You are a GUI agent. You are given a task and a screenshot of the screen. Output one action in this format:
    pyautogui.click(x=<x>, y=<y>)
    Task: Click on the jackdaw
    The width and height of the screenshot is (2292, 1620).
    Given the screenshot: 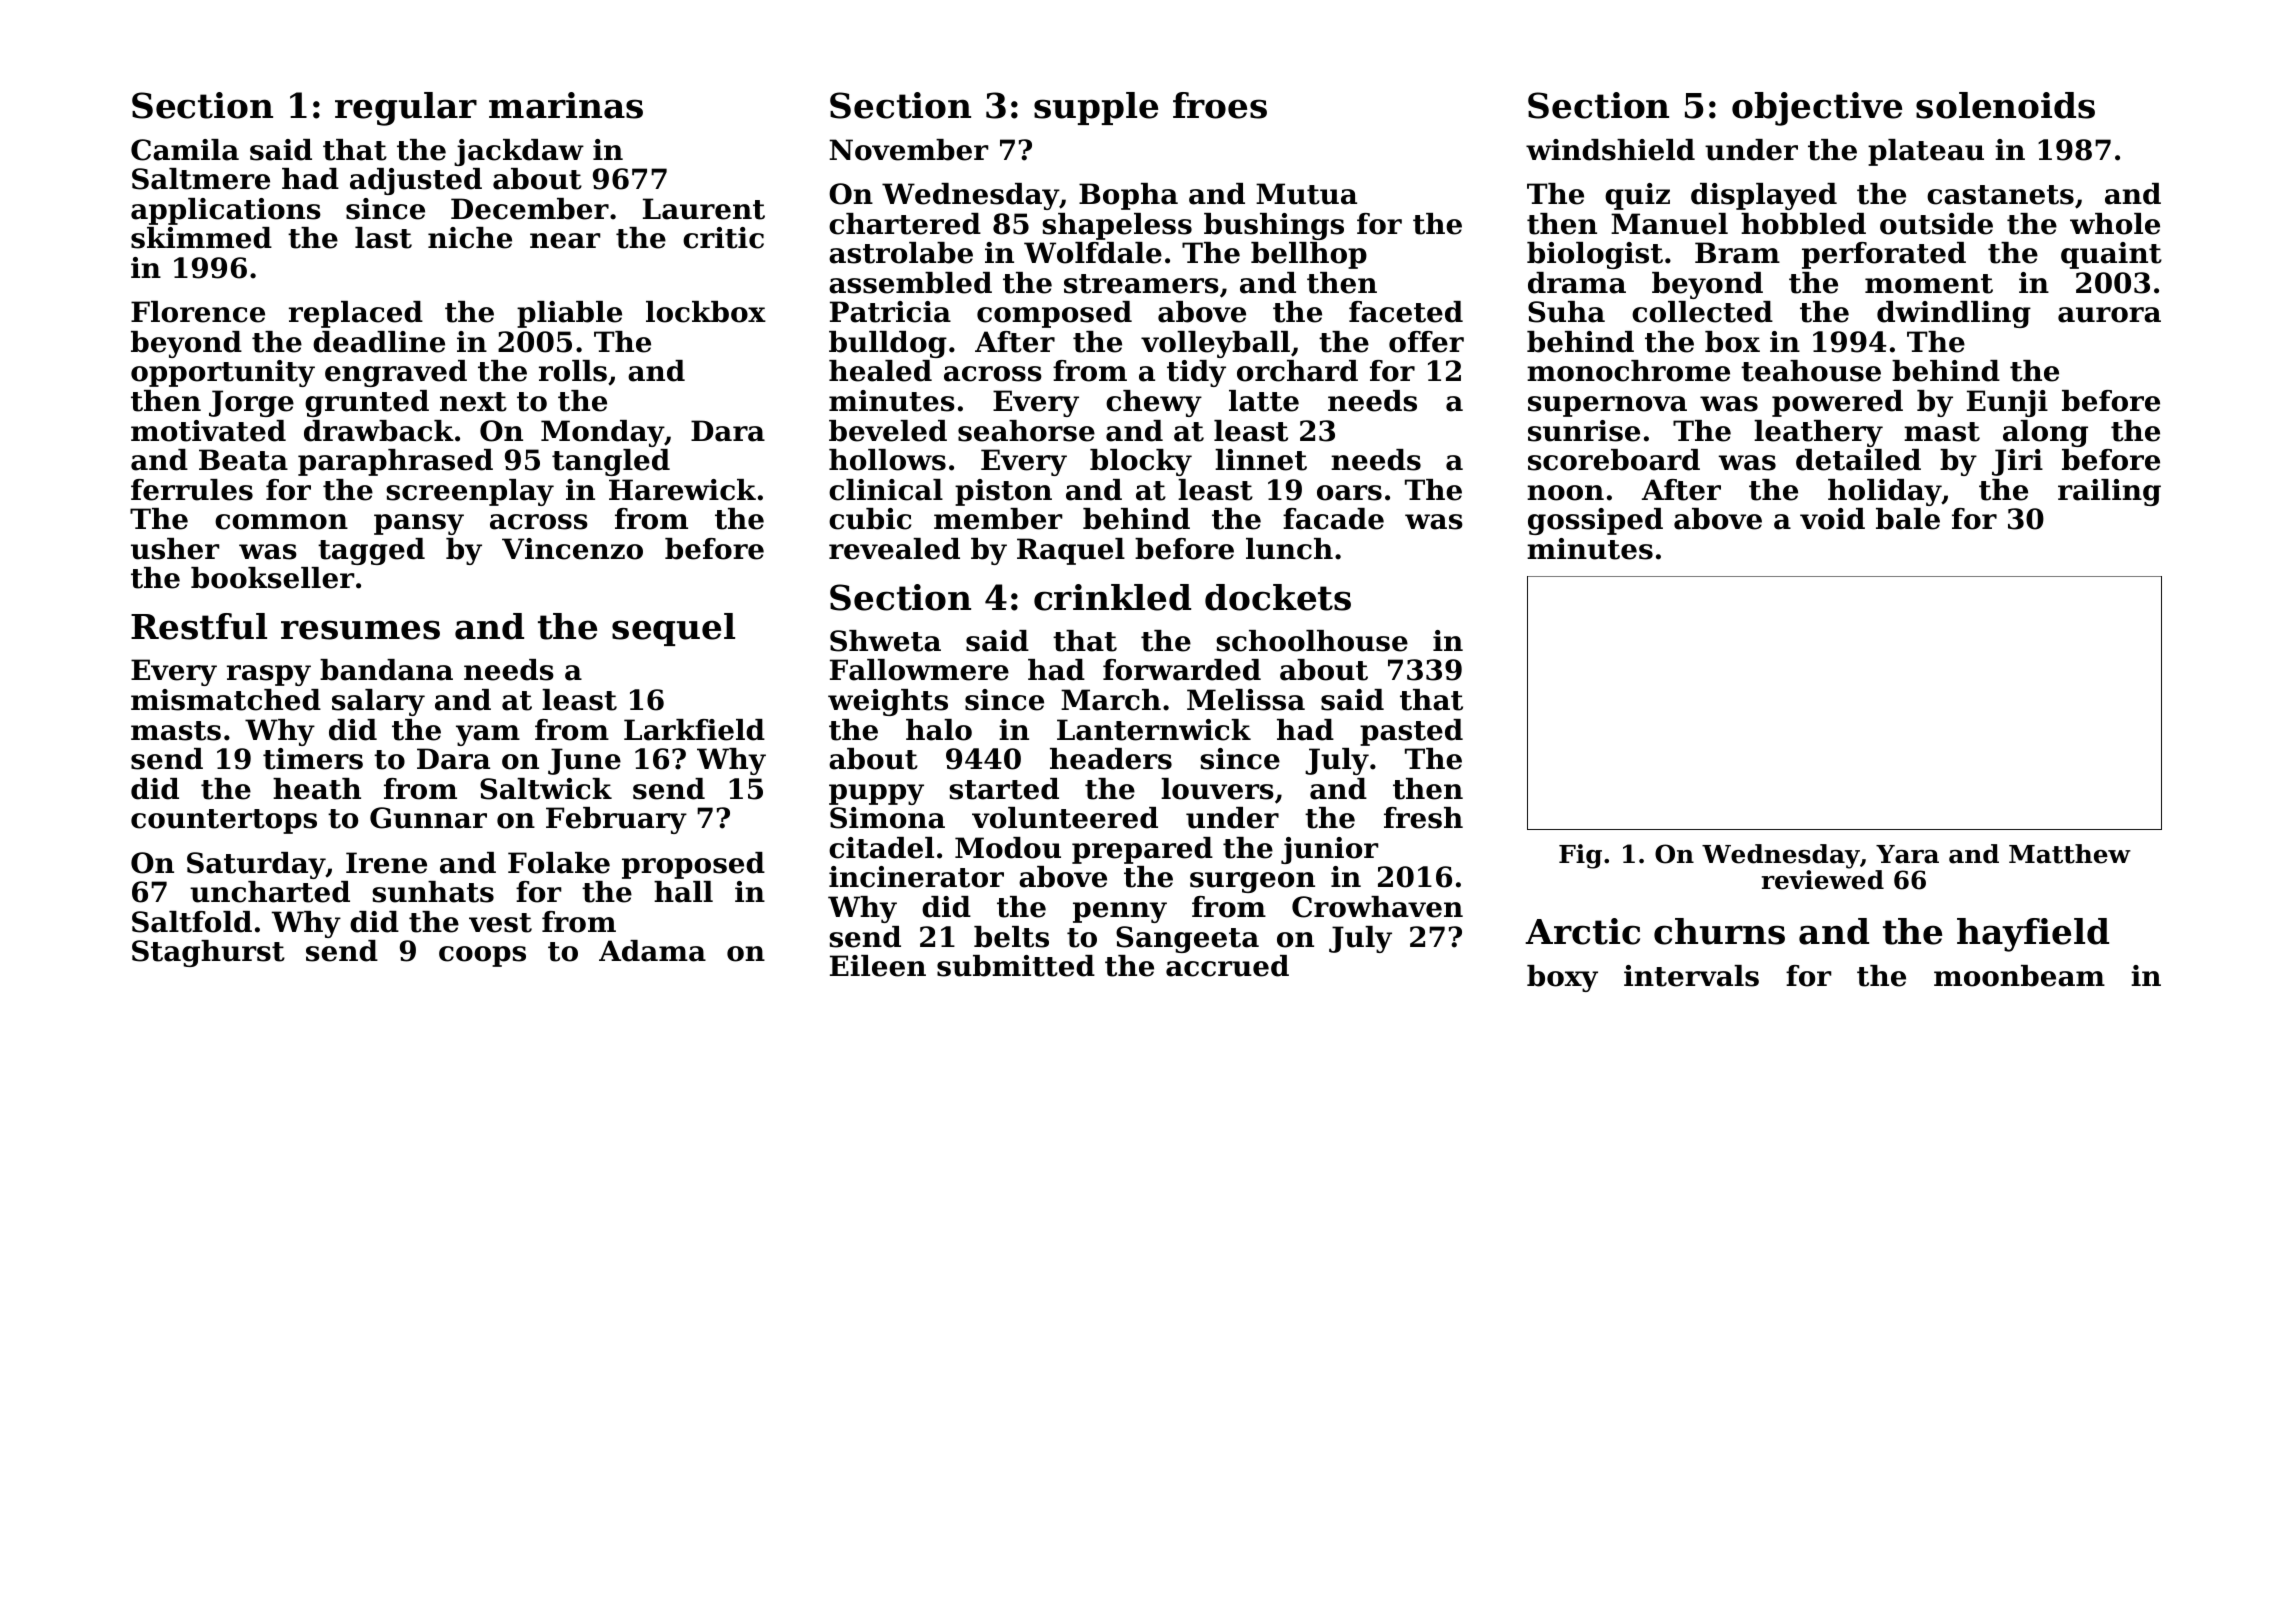 What is the action you would take?
    pyautogui.click(x=519, y=152)
